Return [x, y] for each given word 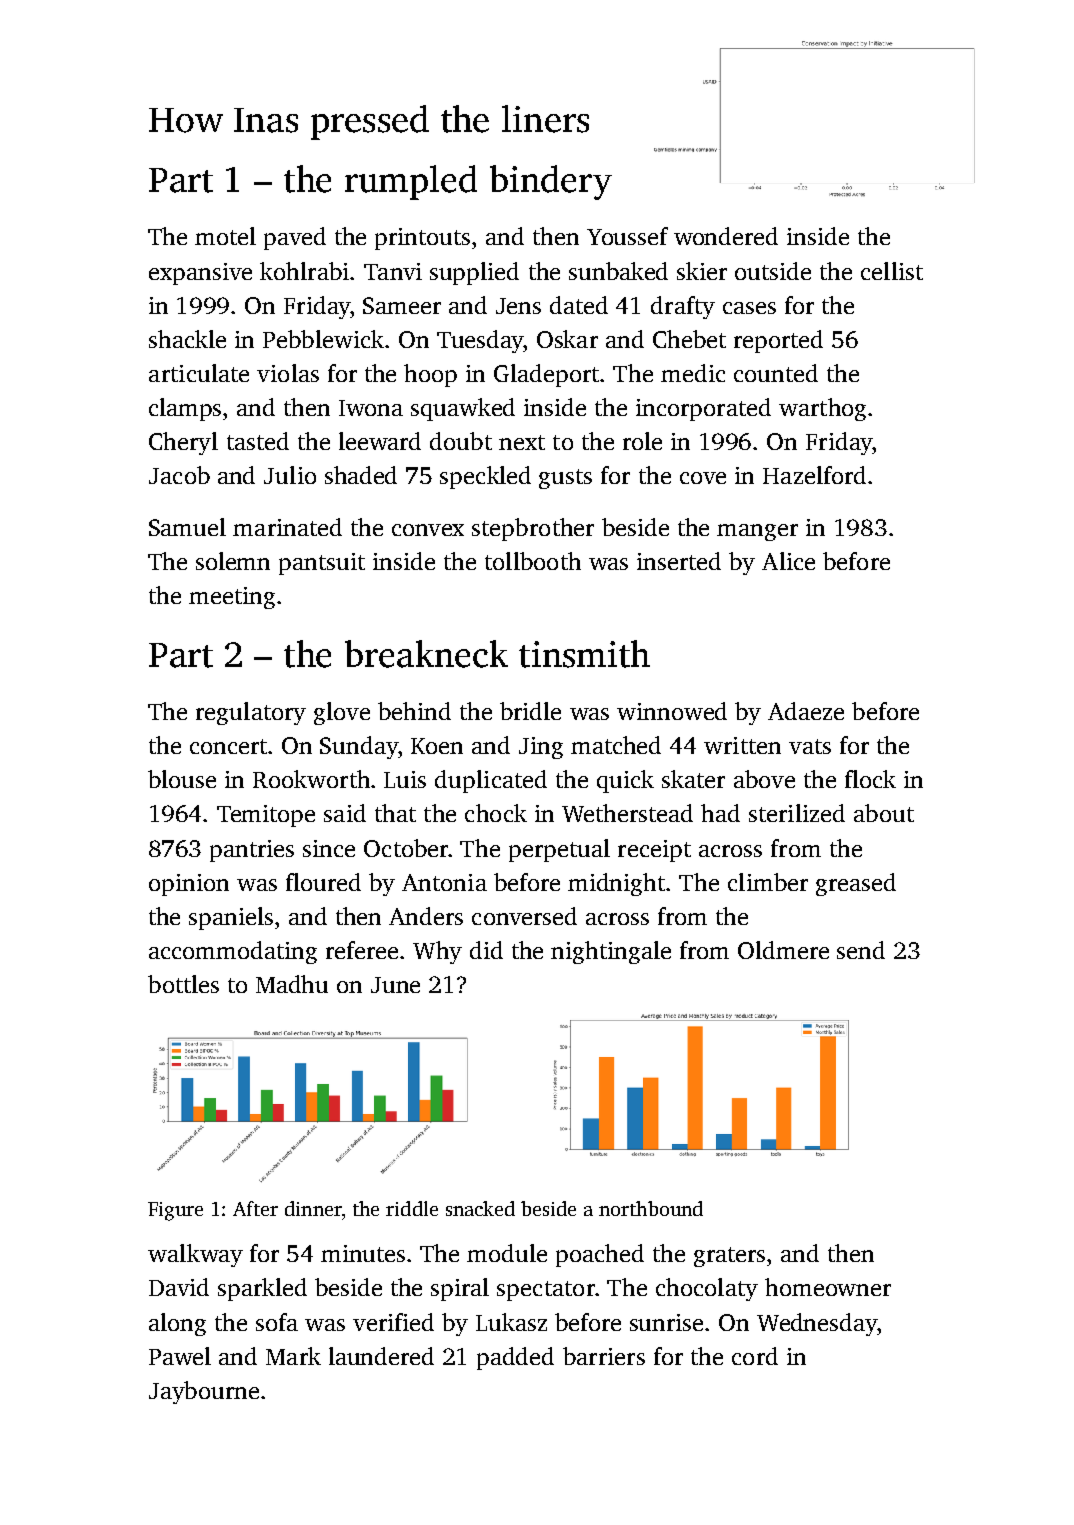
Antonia [444, 882]
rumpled [411, 182]
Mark [293, 1356]
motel [225, 236]
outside [773, 271]
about [884, 813]
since [329, 848]
